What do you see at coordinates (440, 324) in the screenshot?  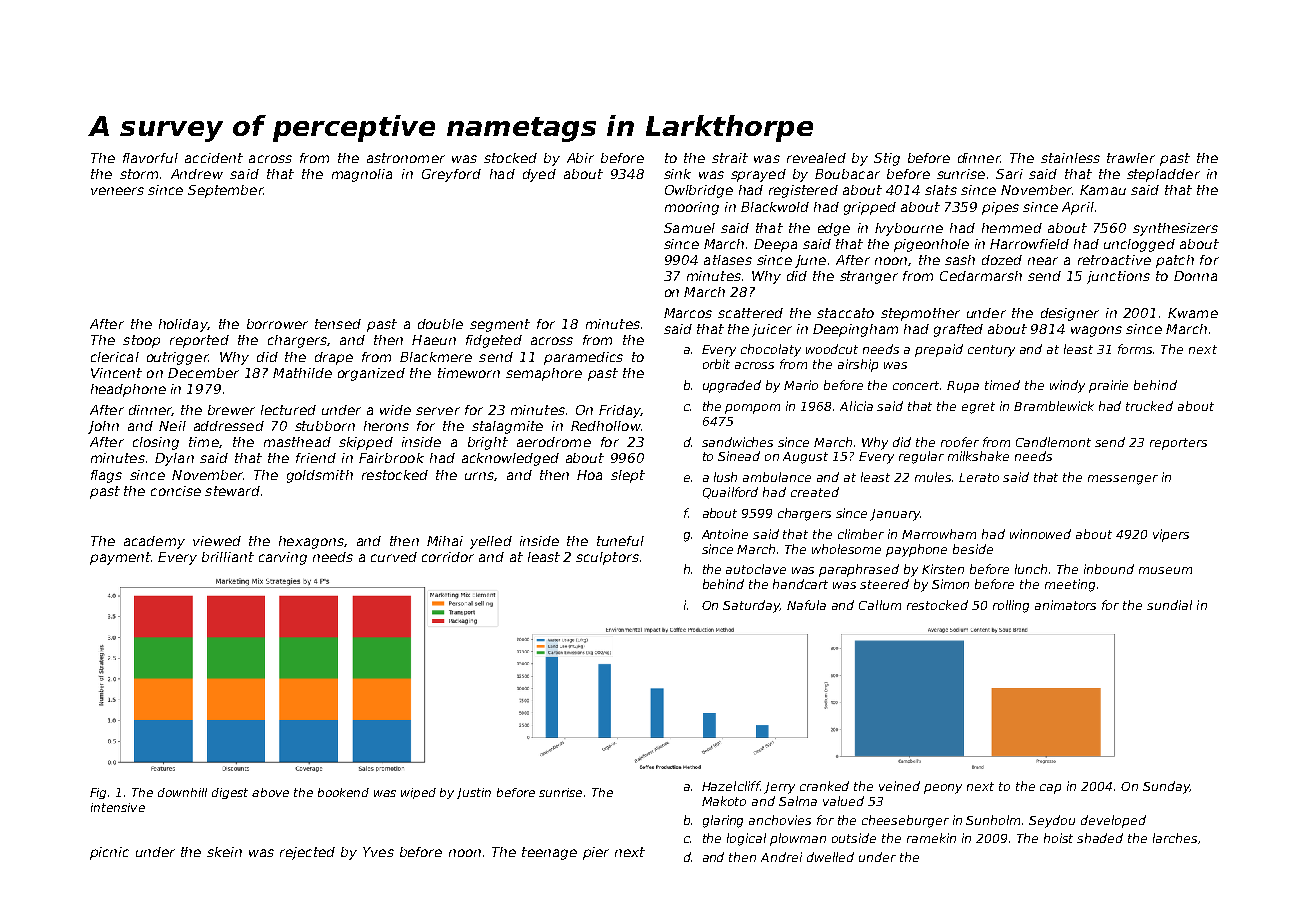 I see `double` at bounding box center [440, 324].
